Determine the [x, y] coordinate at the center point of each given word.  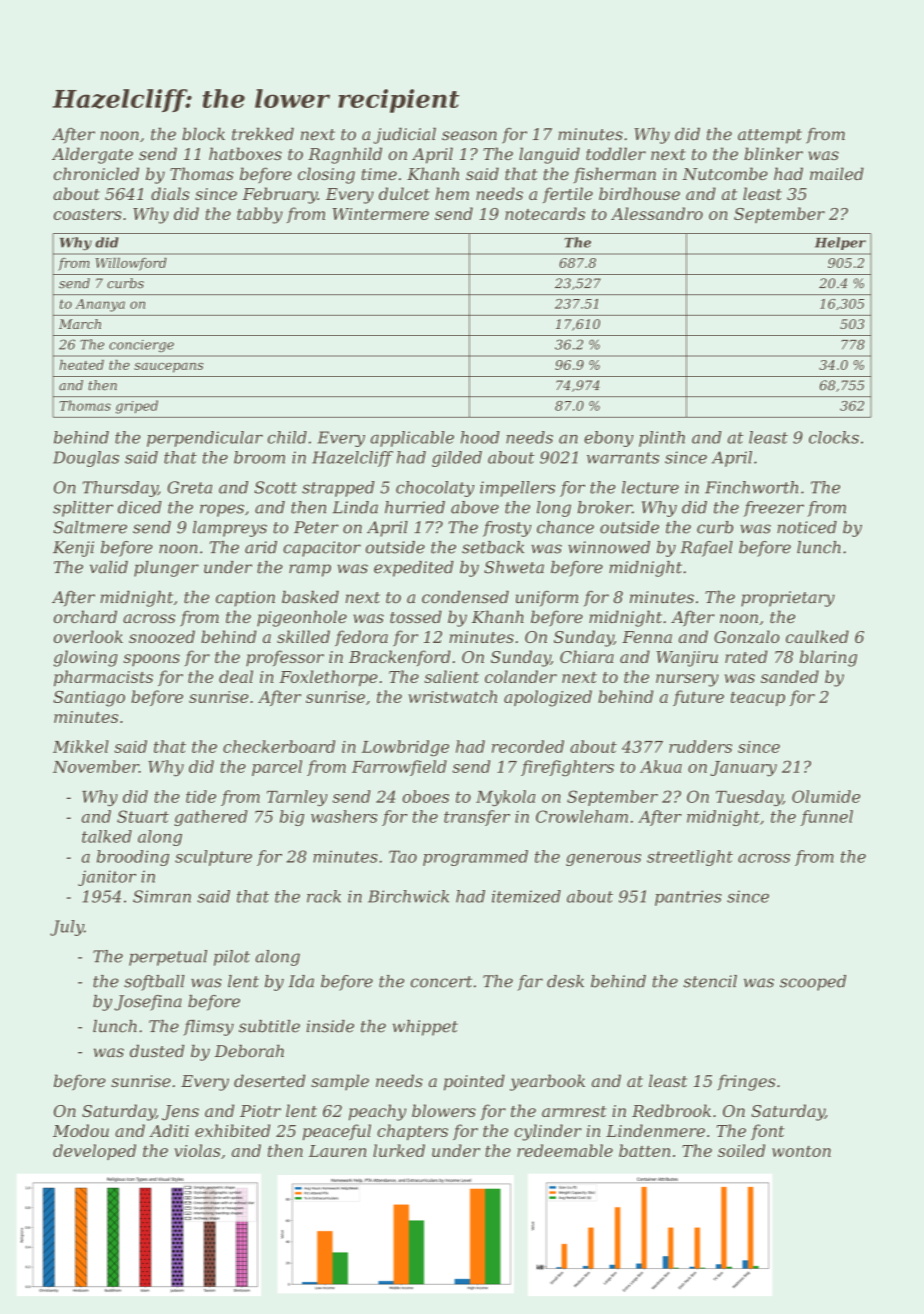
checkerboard [279, 746]
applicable [412, 439]
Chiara [587, 656]
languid [549, 155]
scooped [813, 983]
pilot [232, 958]
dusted [157, 1051]
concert [441, 982]
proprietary [788, 599]
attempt [770, 136]
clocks [834, 437]
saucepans [168, 368]
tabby [260, 215]
